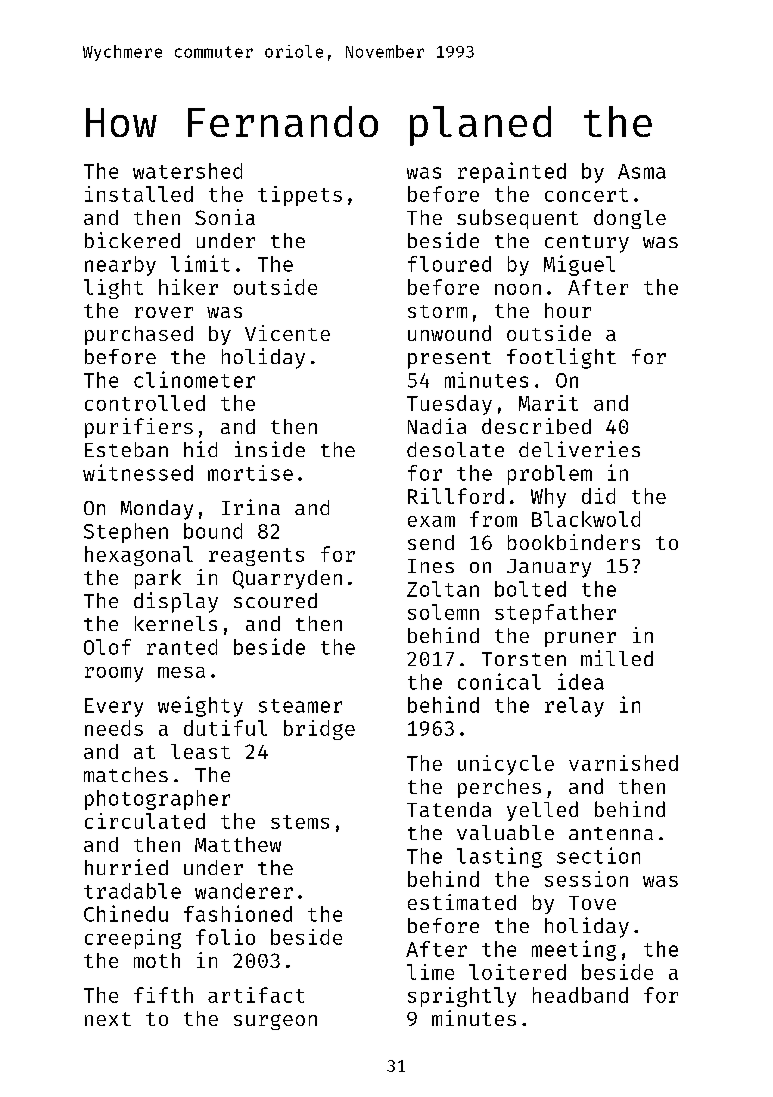  I want to click on varnished, so click(623, 763).
